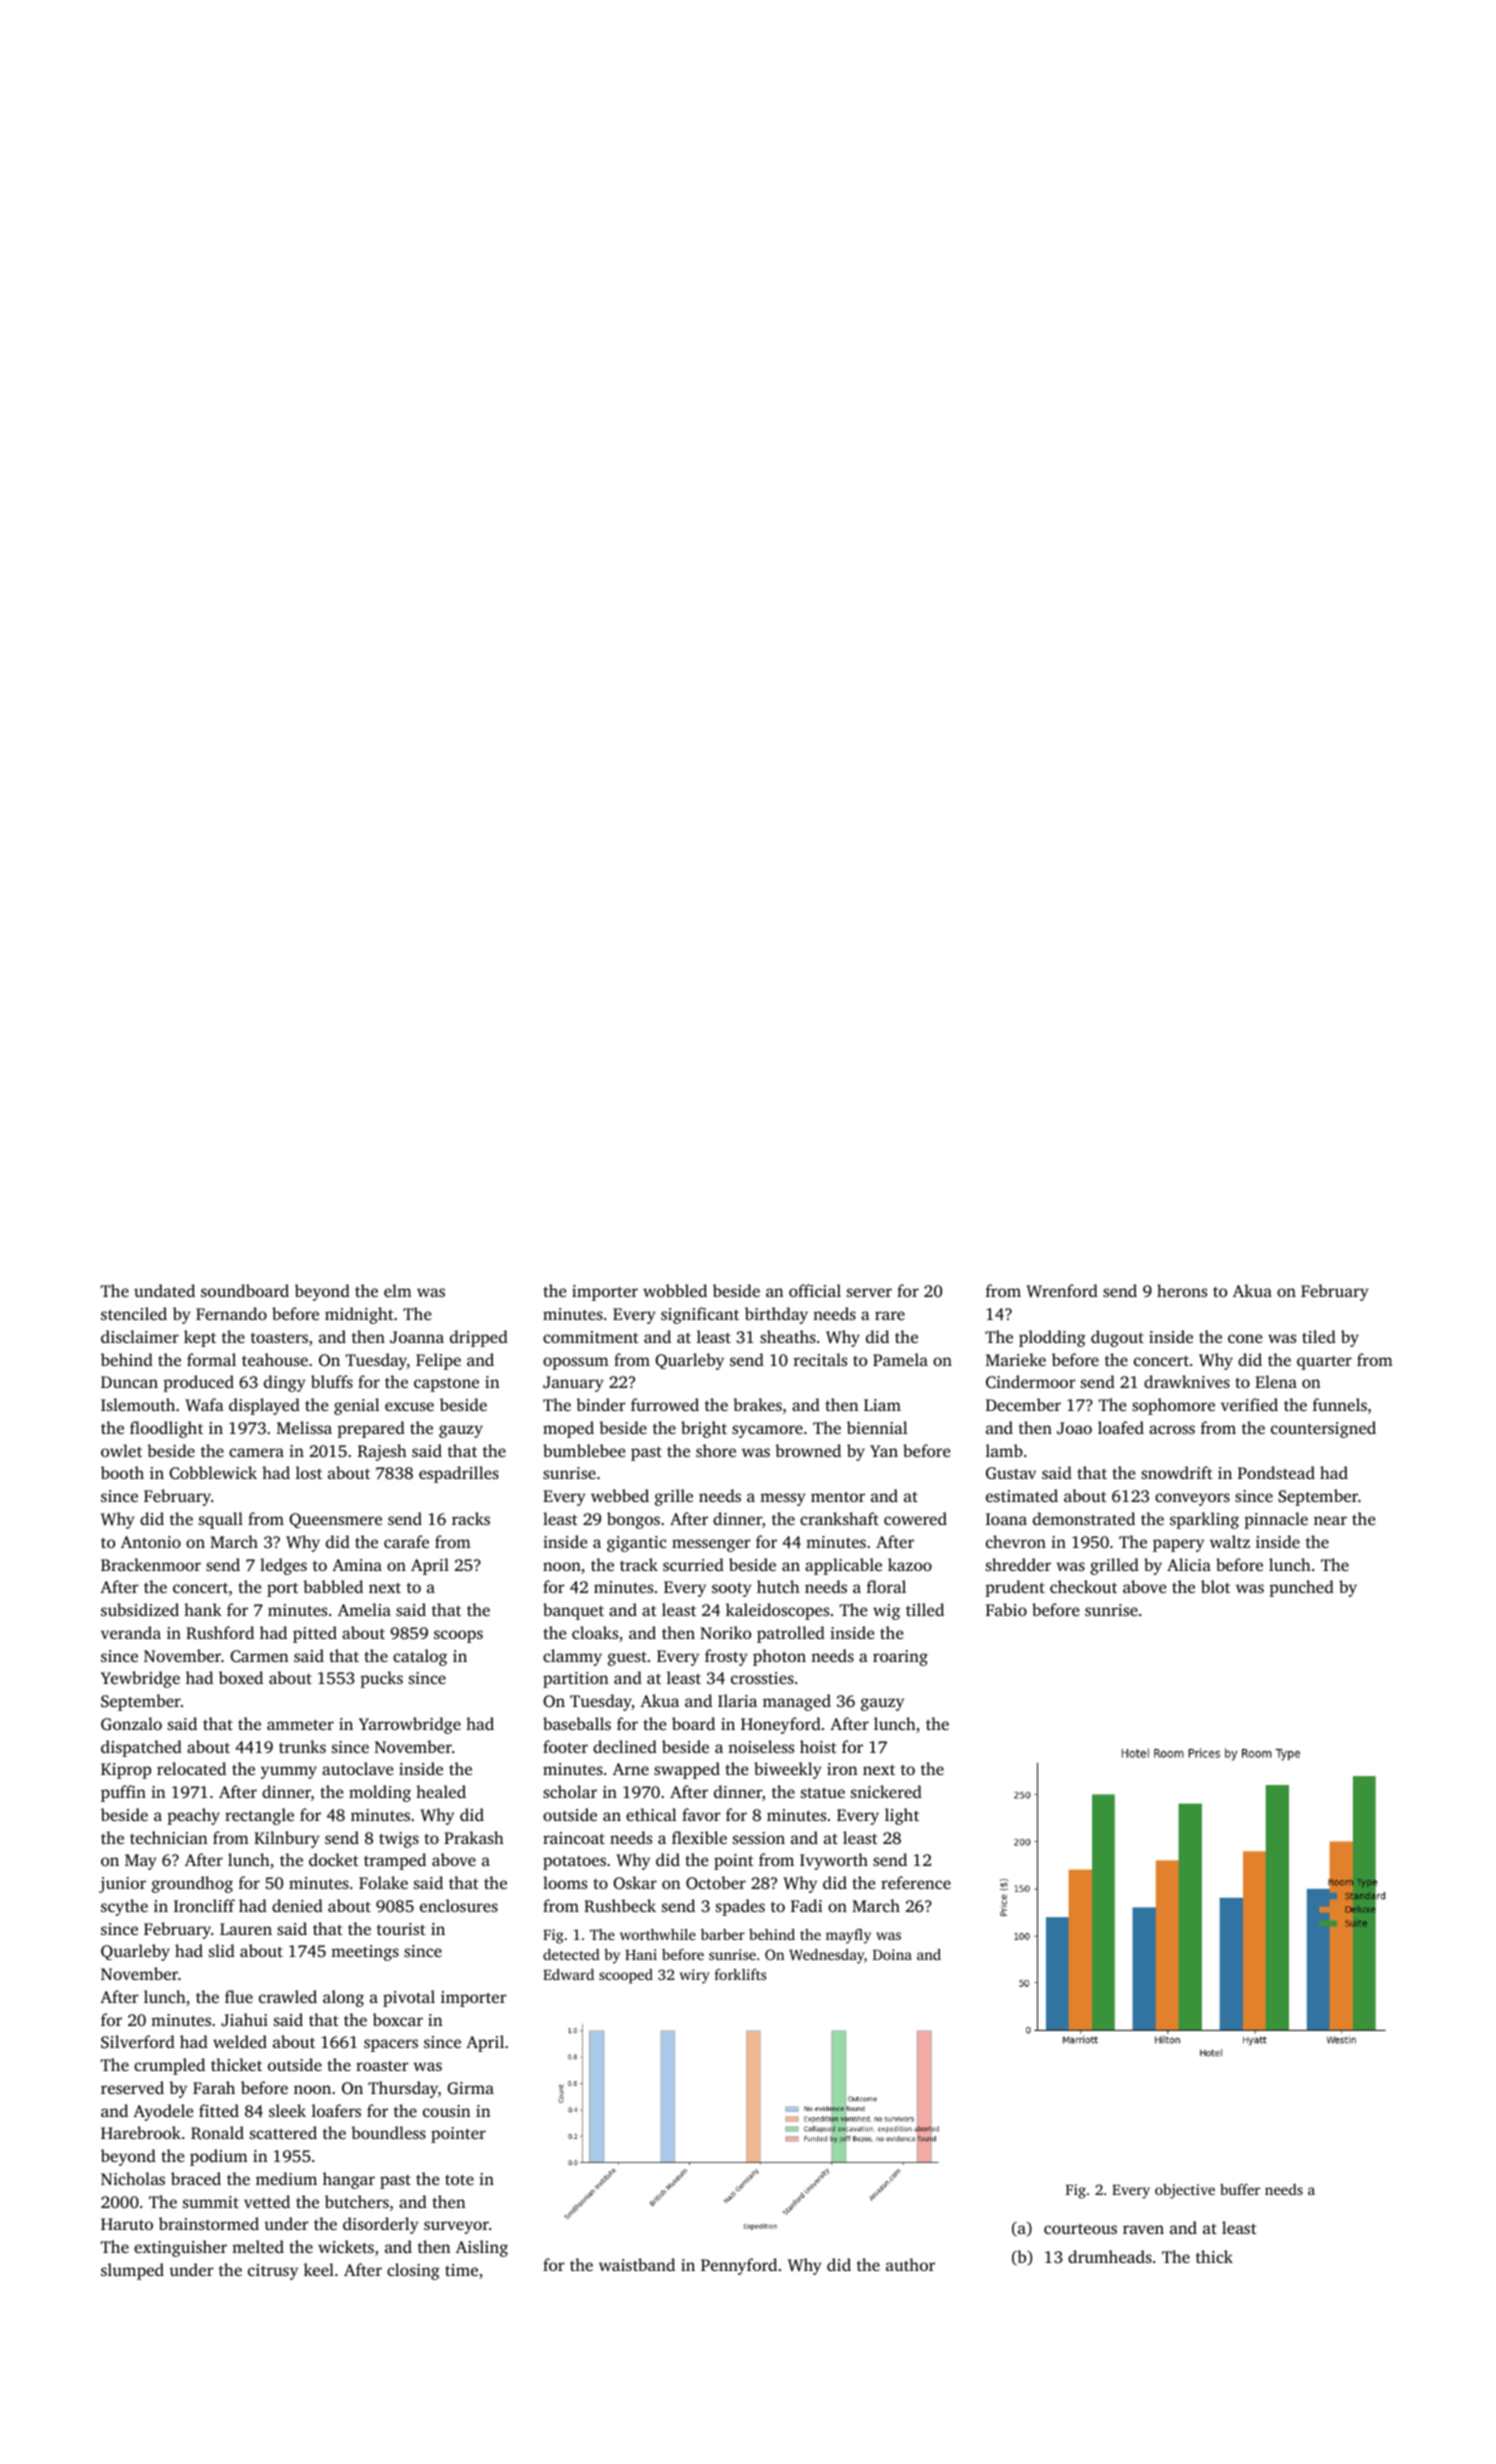 This screenshot has height=2464, width=1496. Describe the element at coordinates (168, 1837) in the screenshot. I see `technician` at that location.
